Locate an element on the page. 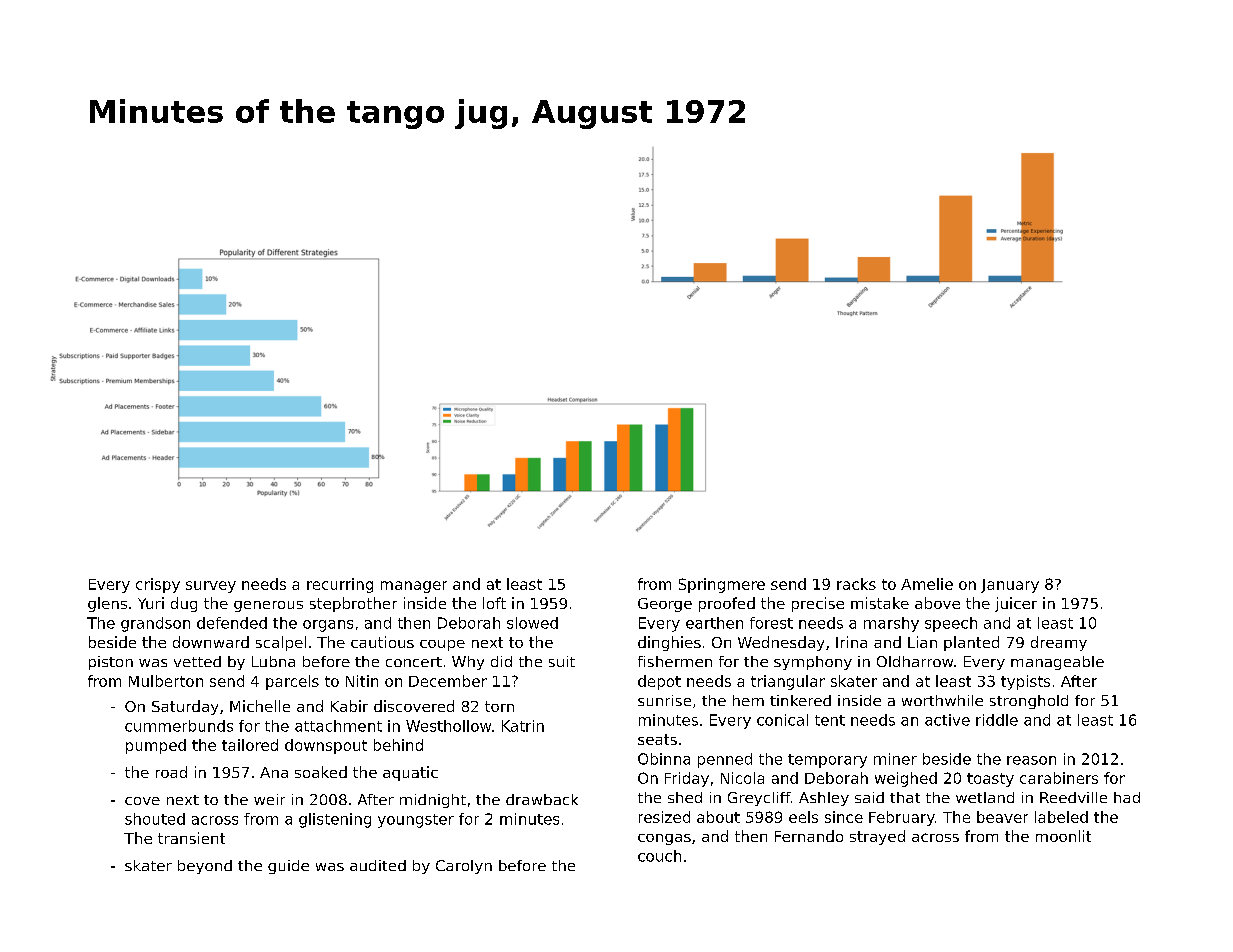 The width and height of the image is (1233, 952). beaver is located at coordinates (1002, 817).
